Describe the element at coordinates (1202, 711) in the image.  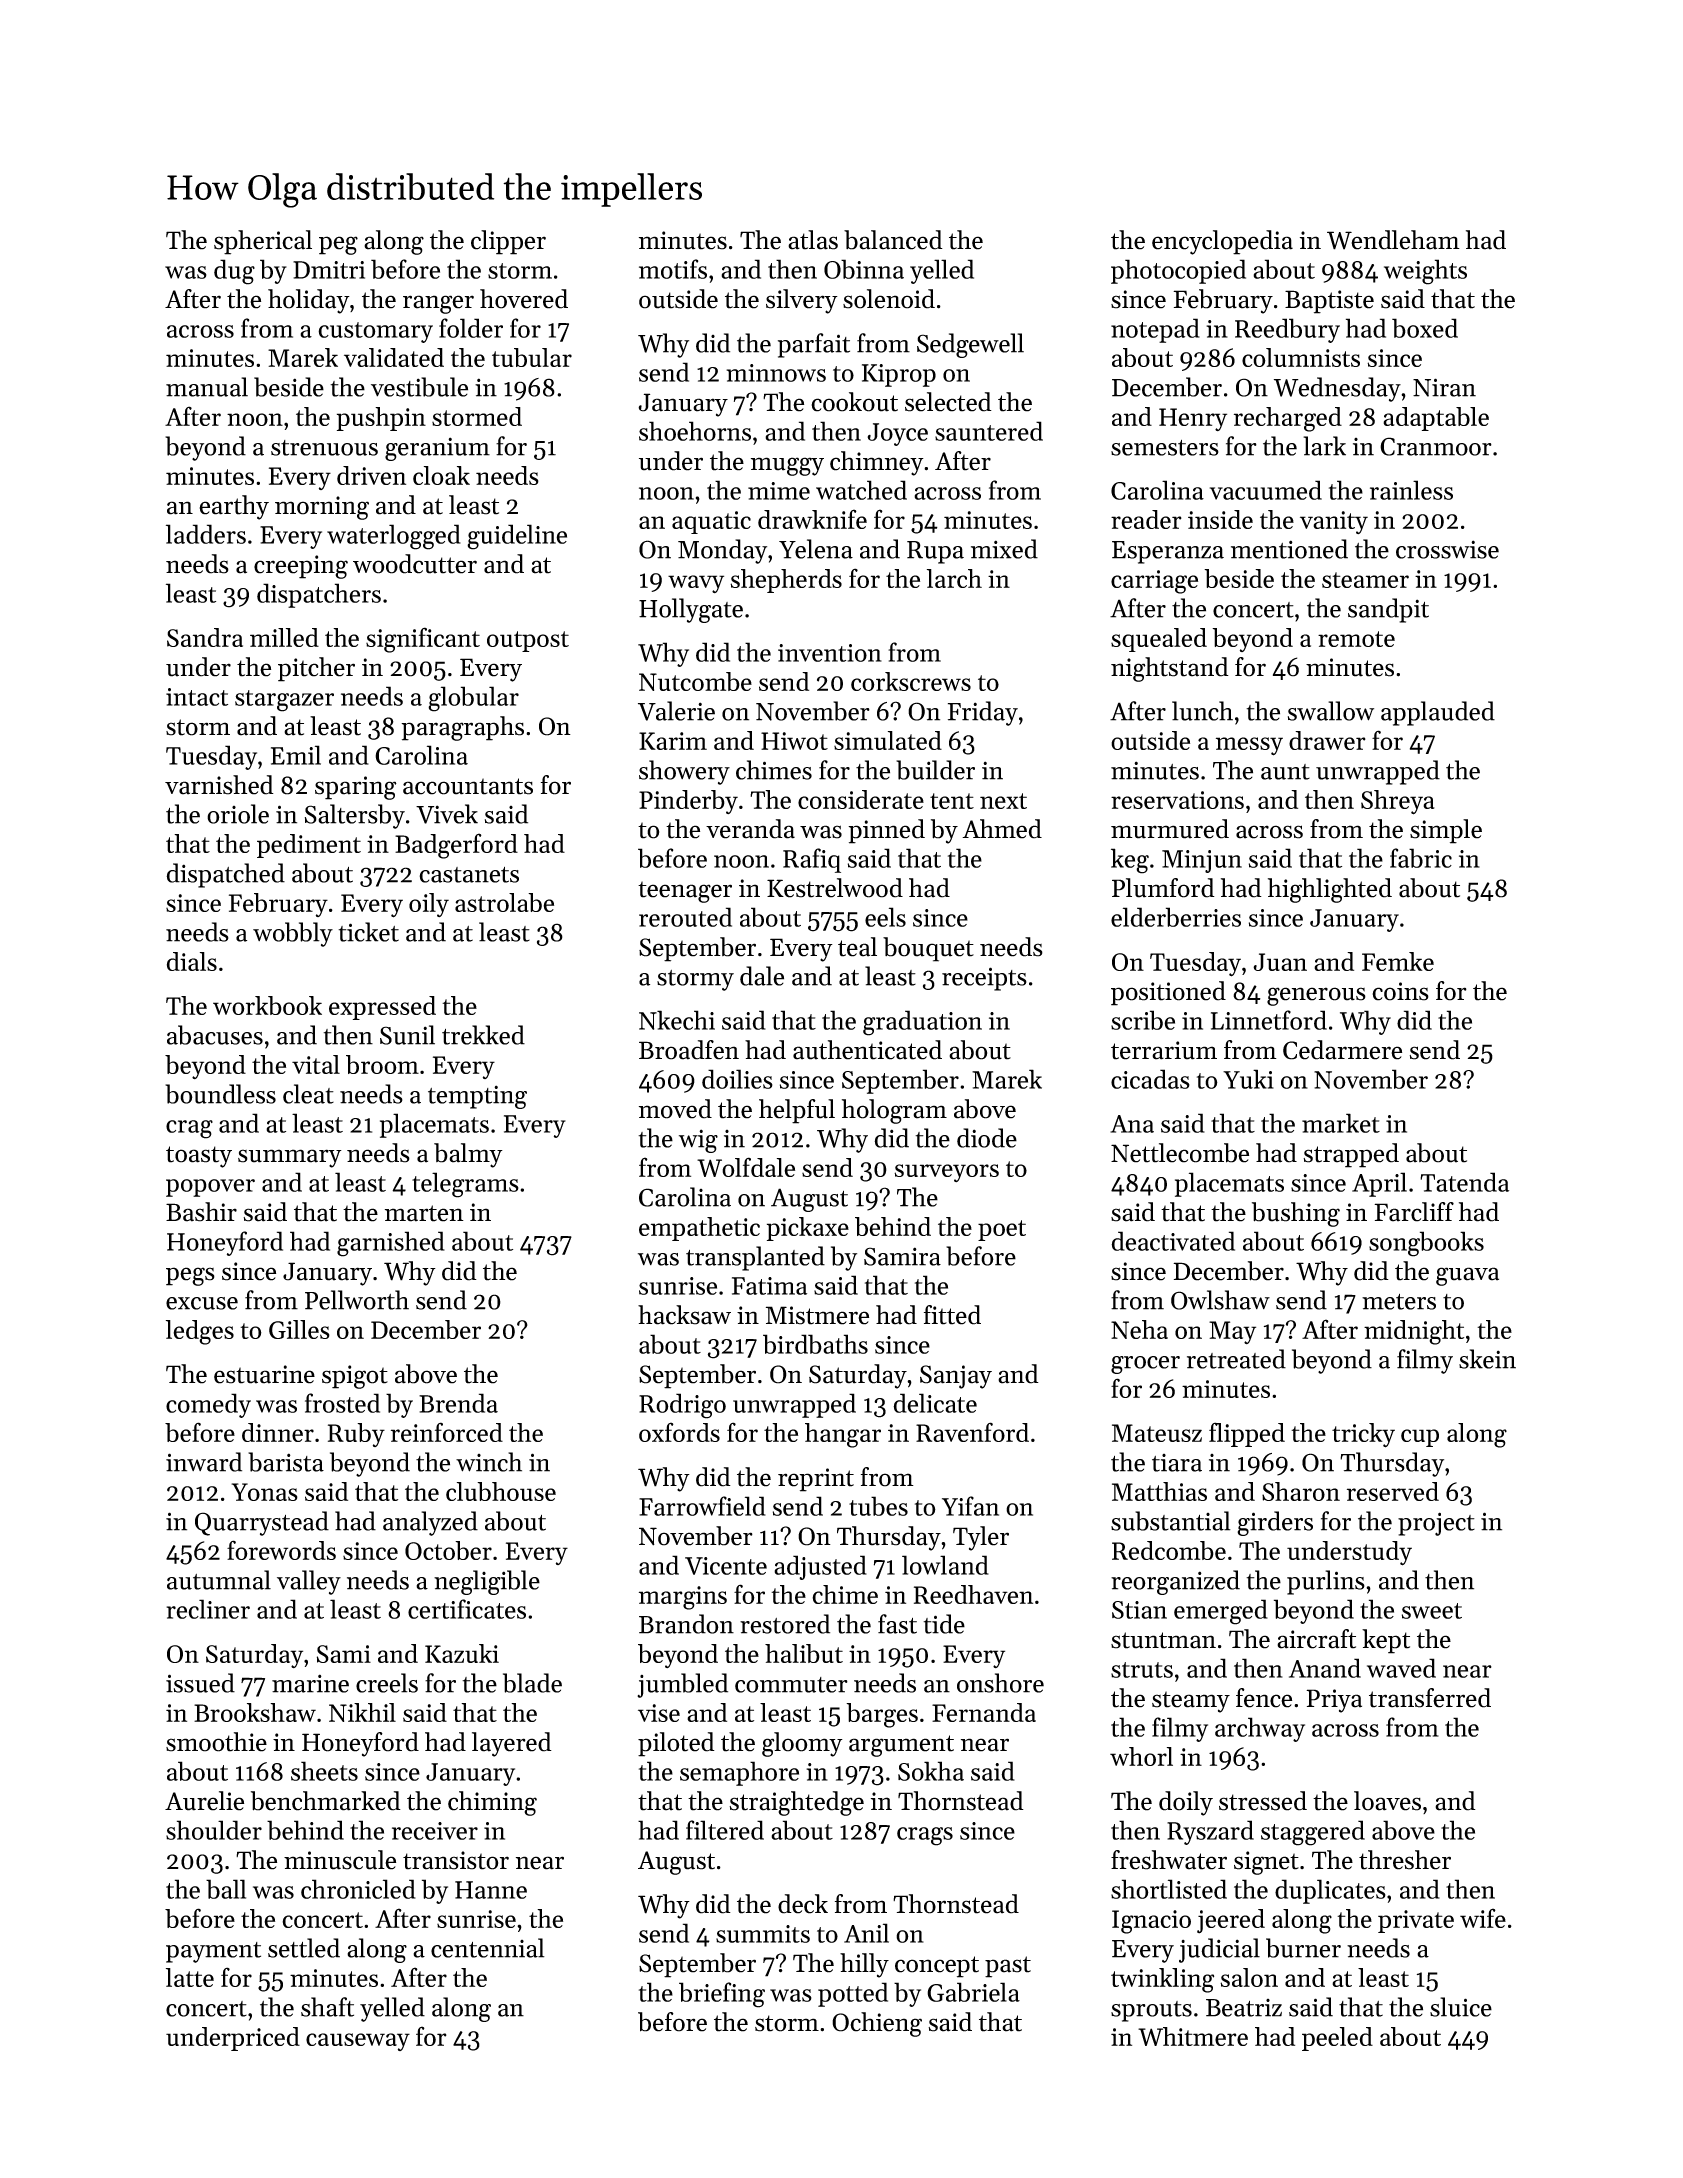
I see `lunch` at that location.
